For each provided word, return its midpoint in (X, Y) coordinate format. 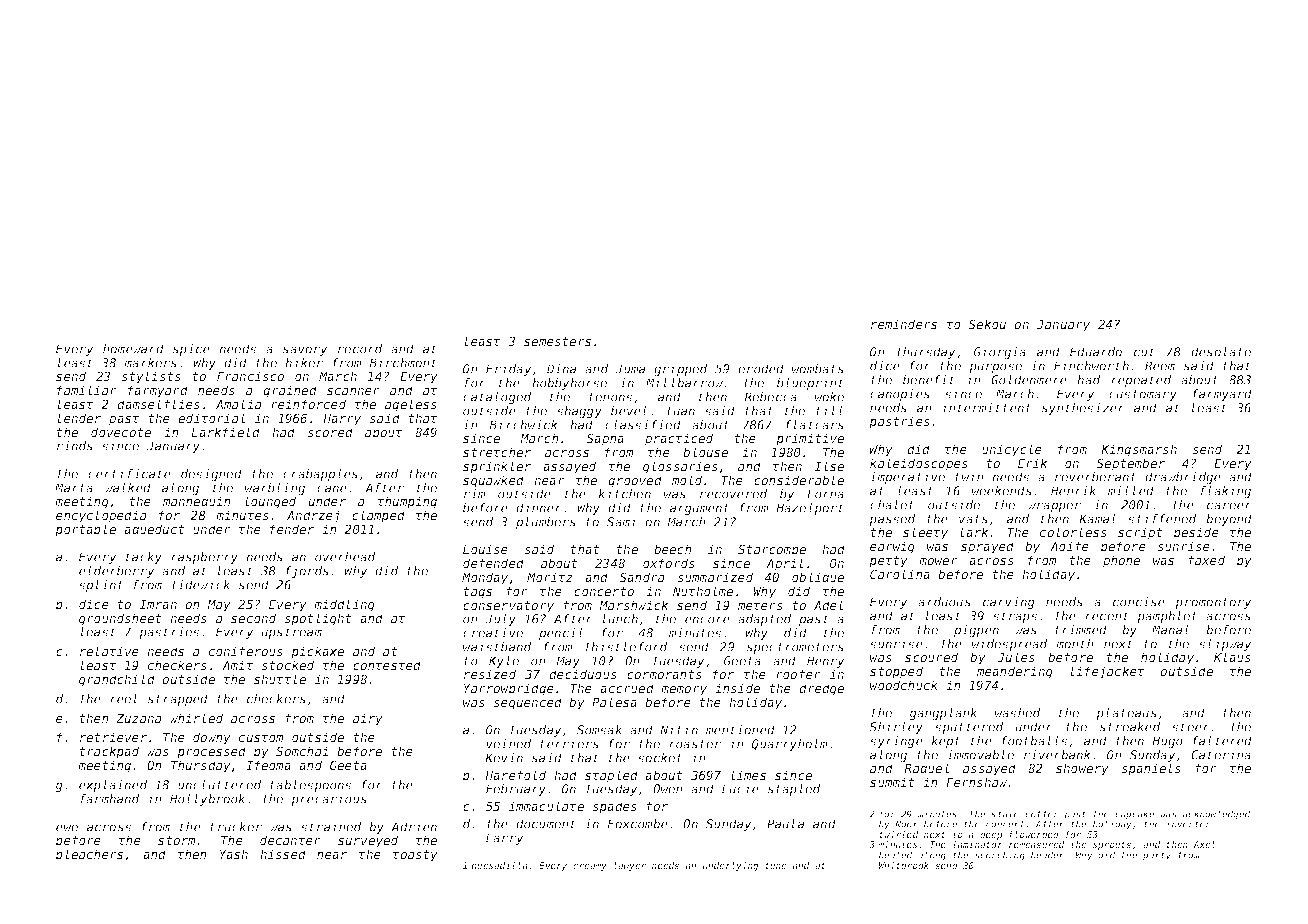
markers (150, 363)
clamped (378, 516)
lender (79, 418)
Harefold (515, 775)
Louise (485, 549)
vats (973, 519)
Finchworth (1091, 366)
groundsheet (120, 619)
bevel (629, 411)
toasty (415, 856)
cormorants (664, 674)
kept (946, 742)
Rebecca (770, 397)
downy (212, 738)
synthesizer (1083, 409)
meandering (1015, 672)
